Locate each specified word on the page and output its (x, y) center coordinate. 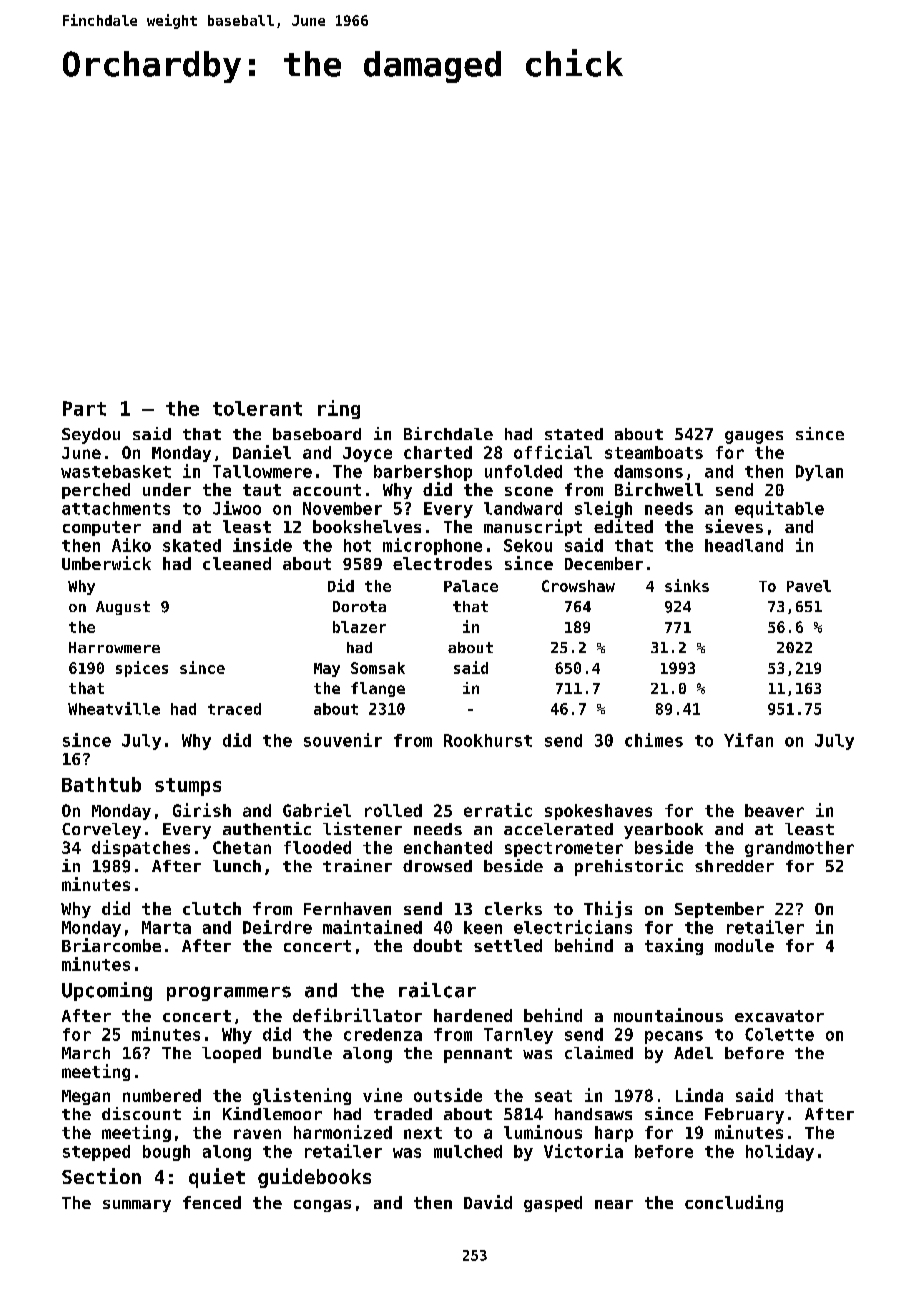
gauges (754, 437)
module (744, 945)
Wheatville (114, 708)
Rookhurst (488, 740)
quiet (217, 1178)
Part (84, 408)
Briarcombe (111, 945)
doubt (437, 945)
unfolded (523, 471)
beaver (774, 810)
